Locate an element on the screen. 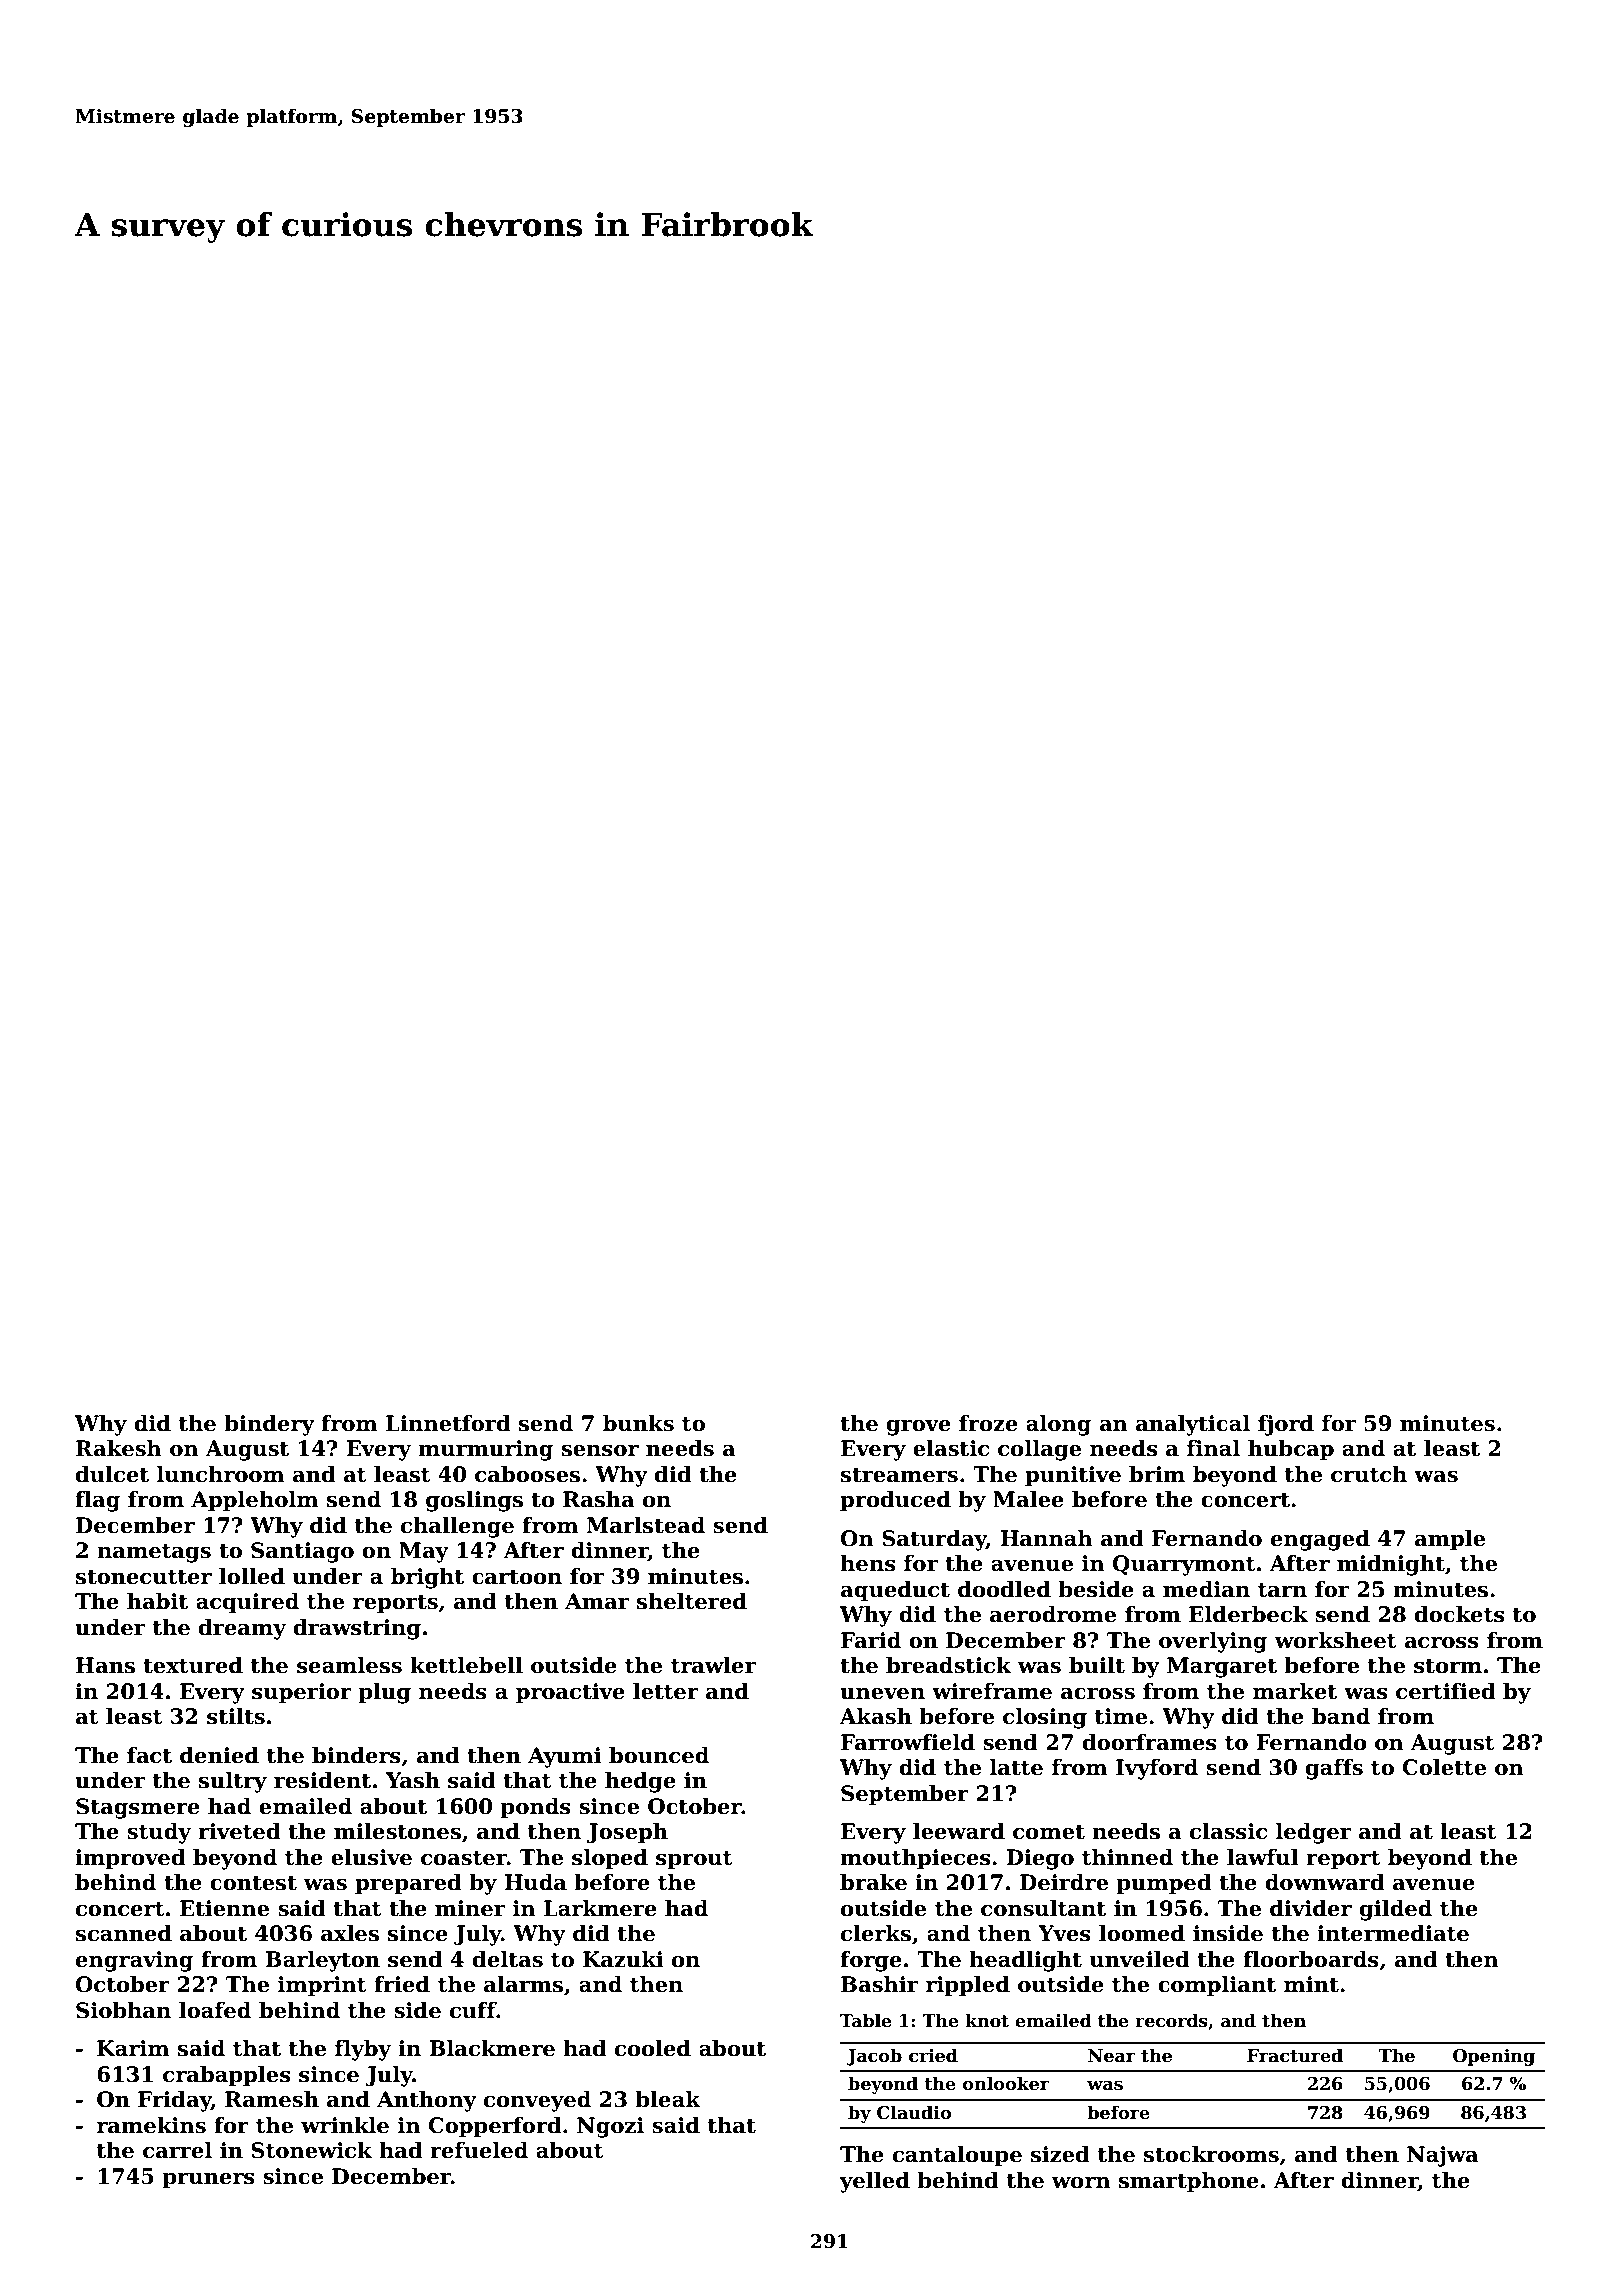 Image resolution: width=1620 pixels, height=2292 pixels. Barleyton is located at coordinates (322, 1961).
